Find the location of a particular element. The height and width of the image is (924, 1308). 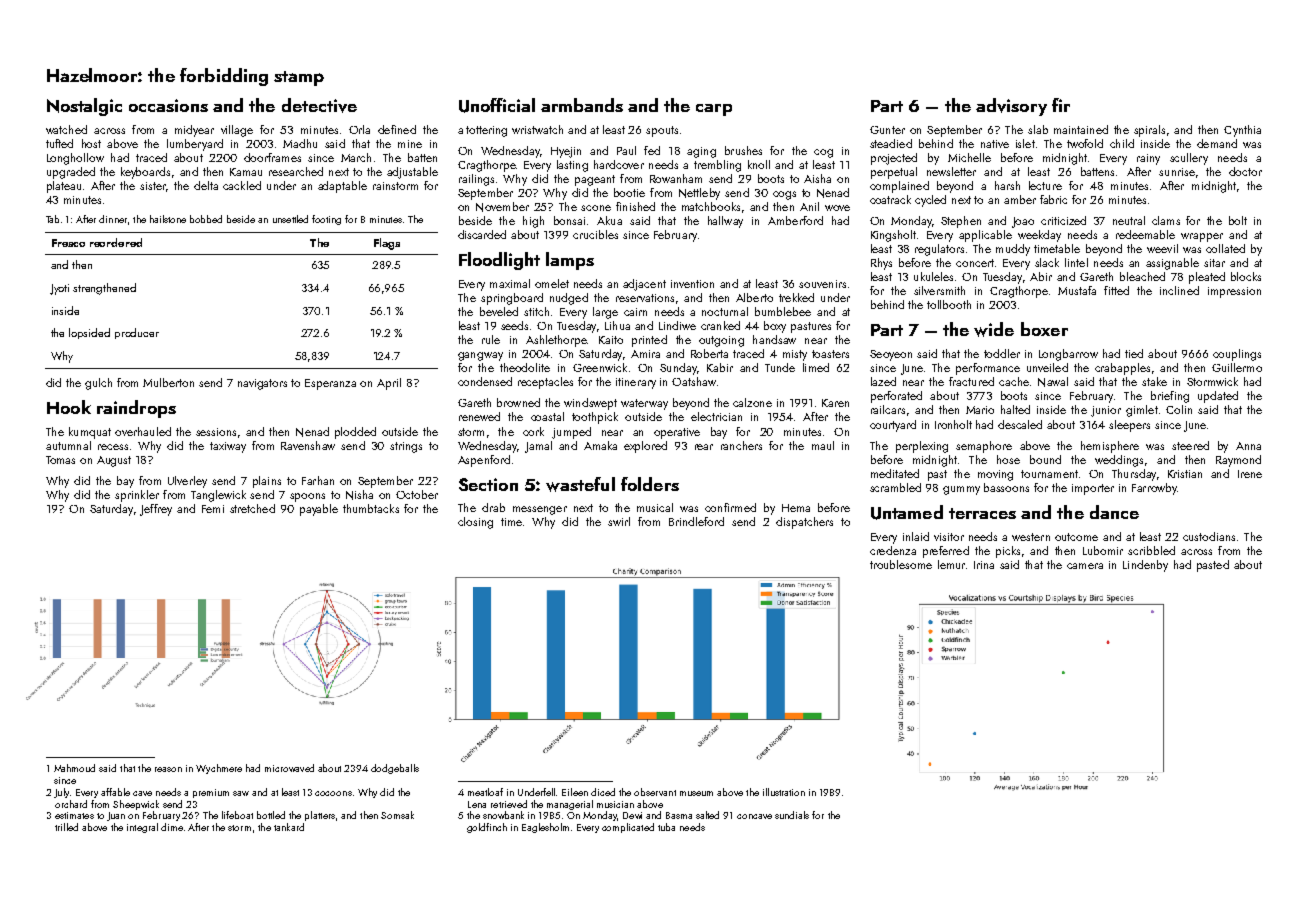

dime is located at coordinates (172, 827).
